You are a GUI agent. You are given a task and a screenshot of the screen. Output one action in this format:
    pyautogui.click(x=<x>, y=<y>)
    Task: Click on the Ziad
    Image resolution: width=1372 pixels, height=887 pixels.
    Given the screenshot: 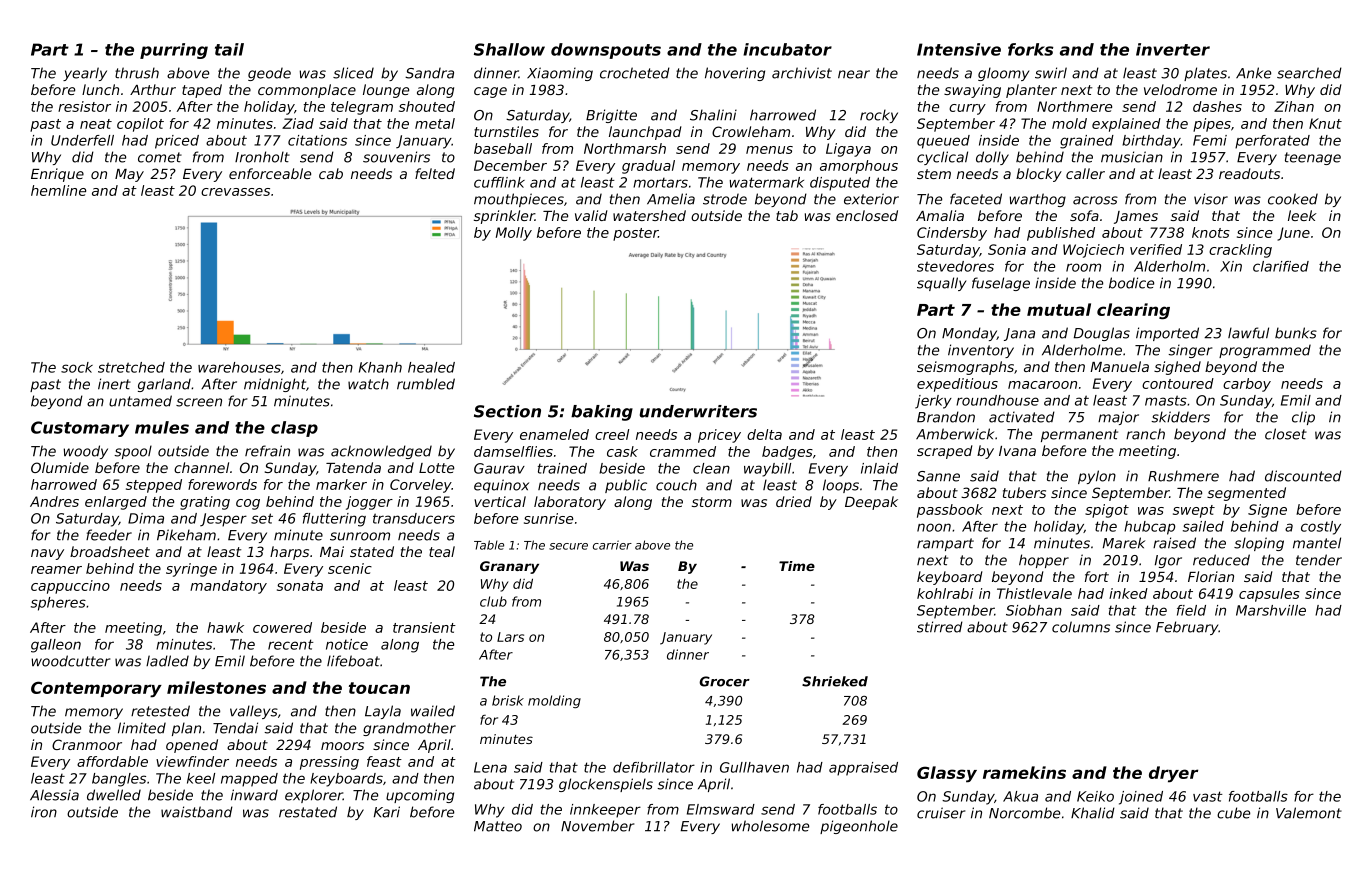 What is the action you would take?
    pyautogui.click(x=298, y=123)
